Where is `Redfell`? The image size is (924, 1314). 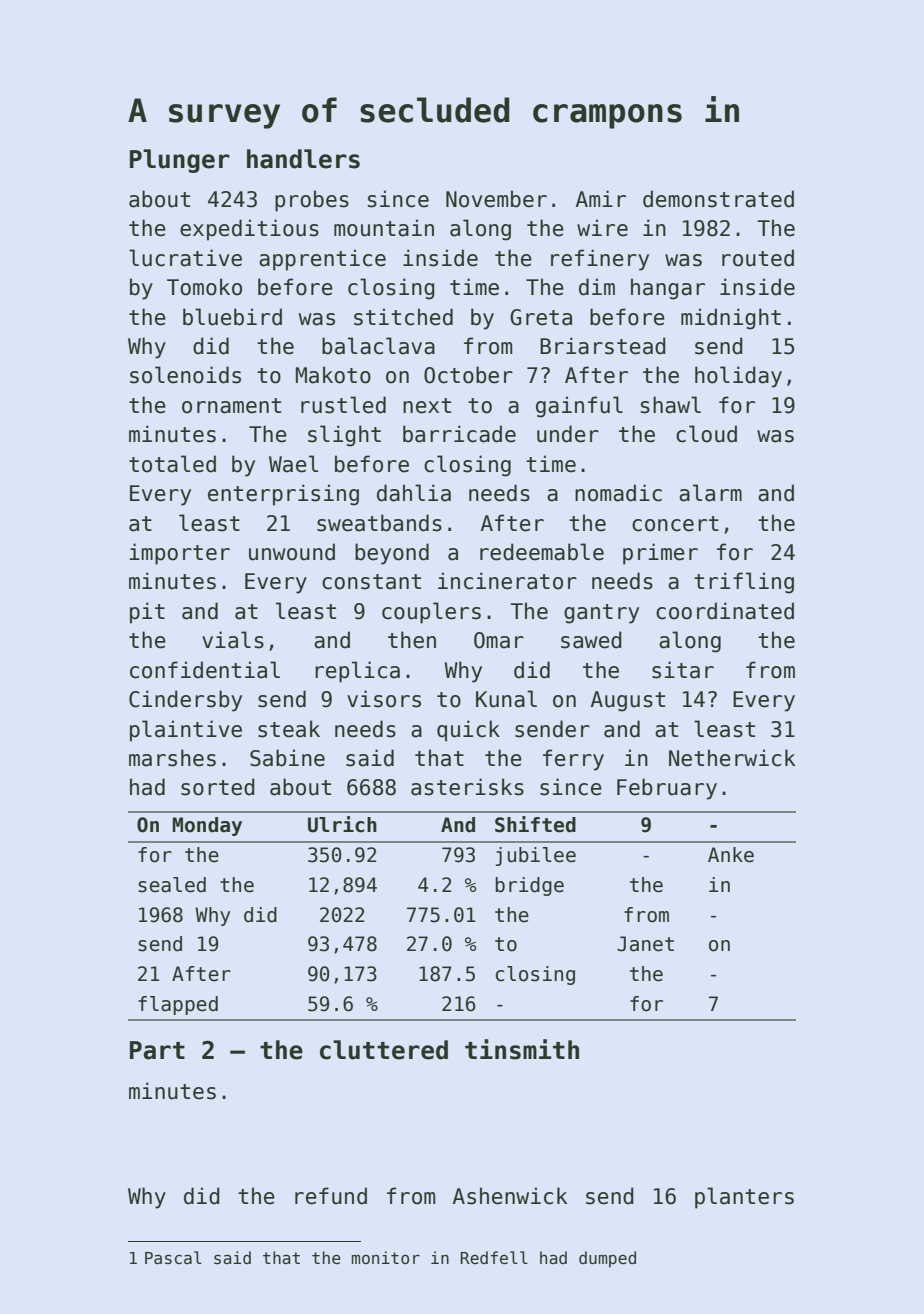
Redfell is located at coordinates (494, 1257).
